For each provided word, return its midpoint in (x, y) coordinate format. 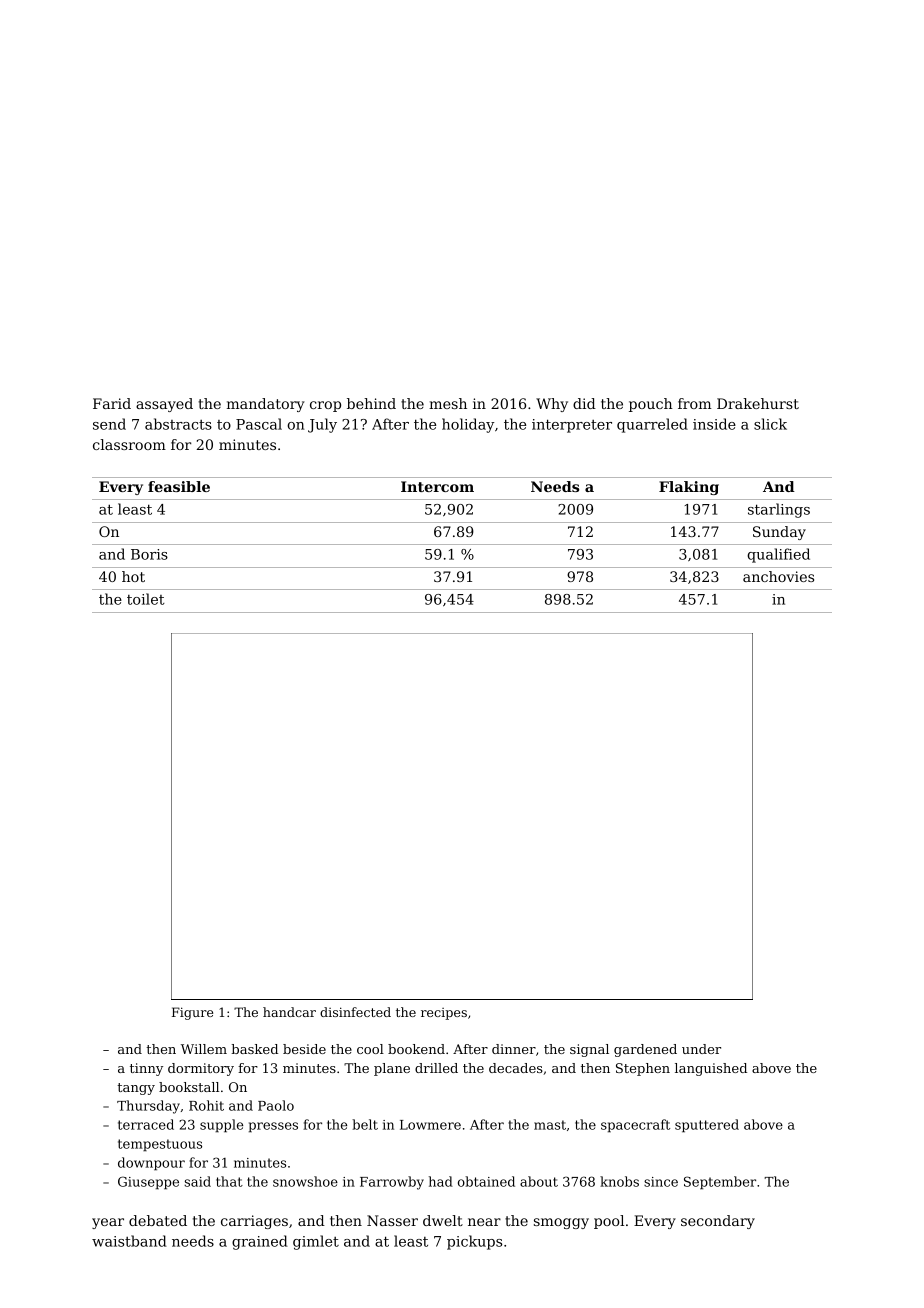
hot (133, 576)
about (539, 1181)
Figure (192, 1013)
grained (260, 1242)
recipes (444, 1014)
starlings (779, 510)
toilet (146, 599)
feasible (179, 486)
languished (711, 1069)
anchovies (778, 576)
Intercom (437, 486)
